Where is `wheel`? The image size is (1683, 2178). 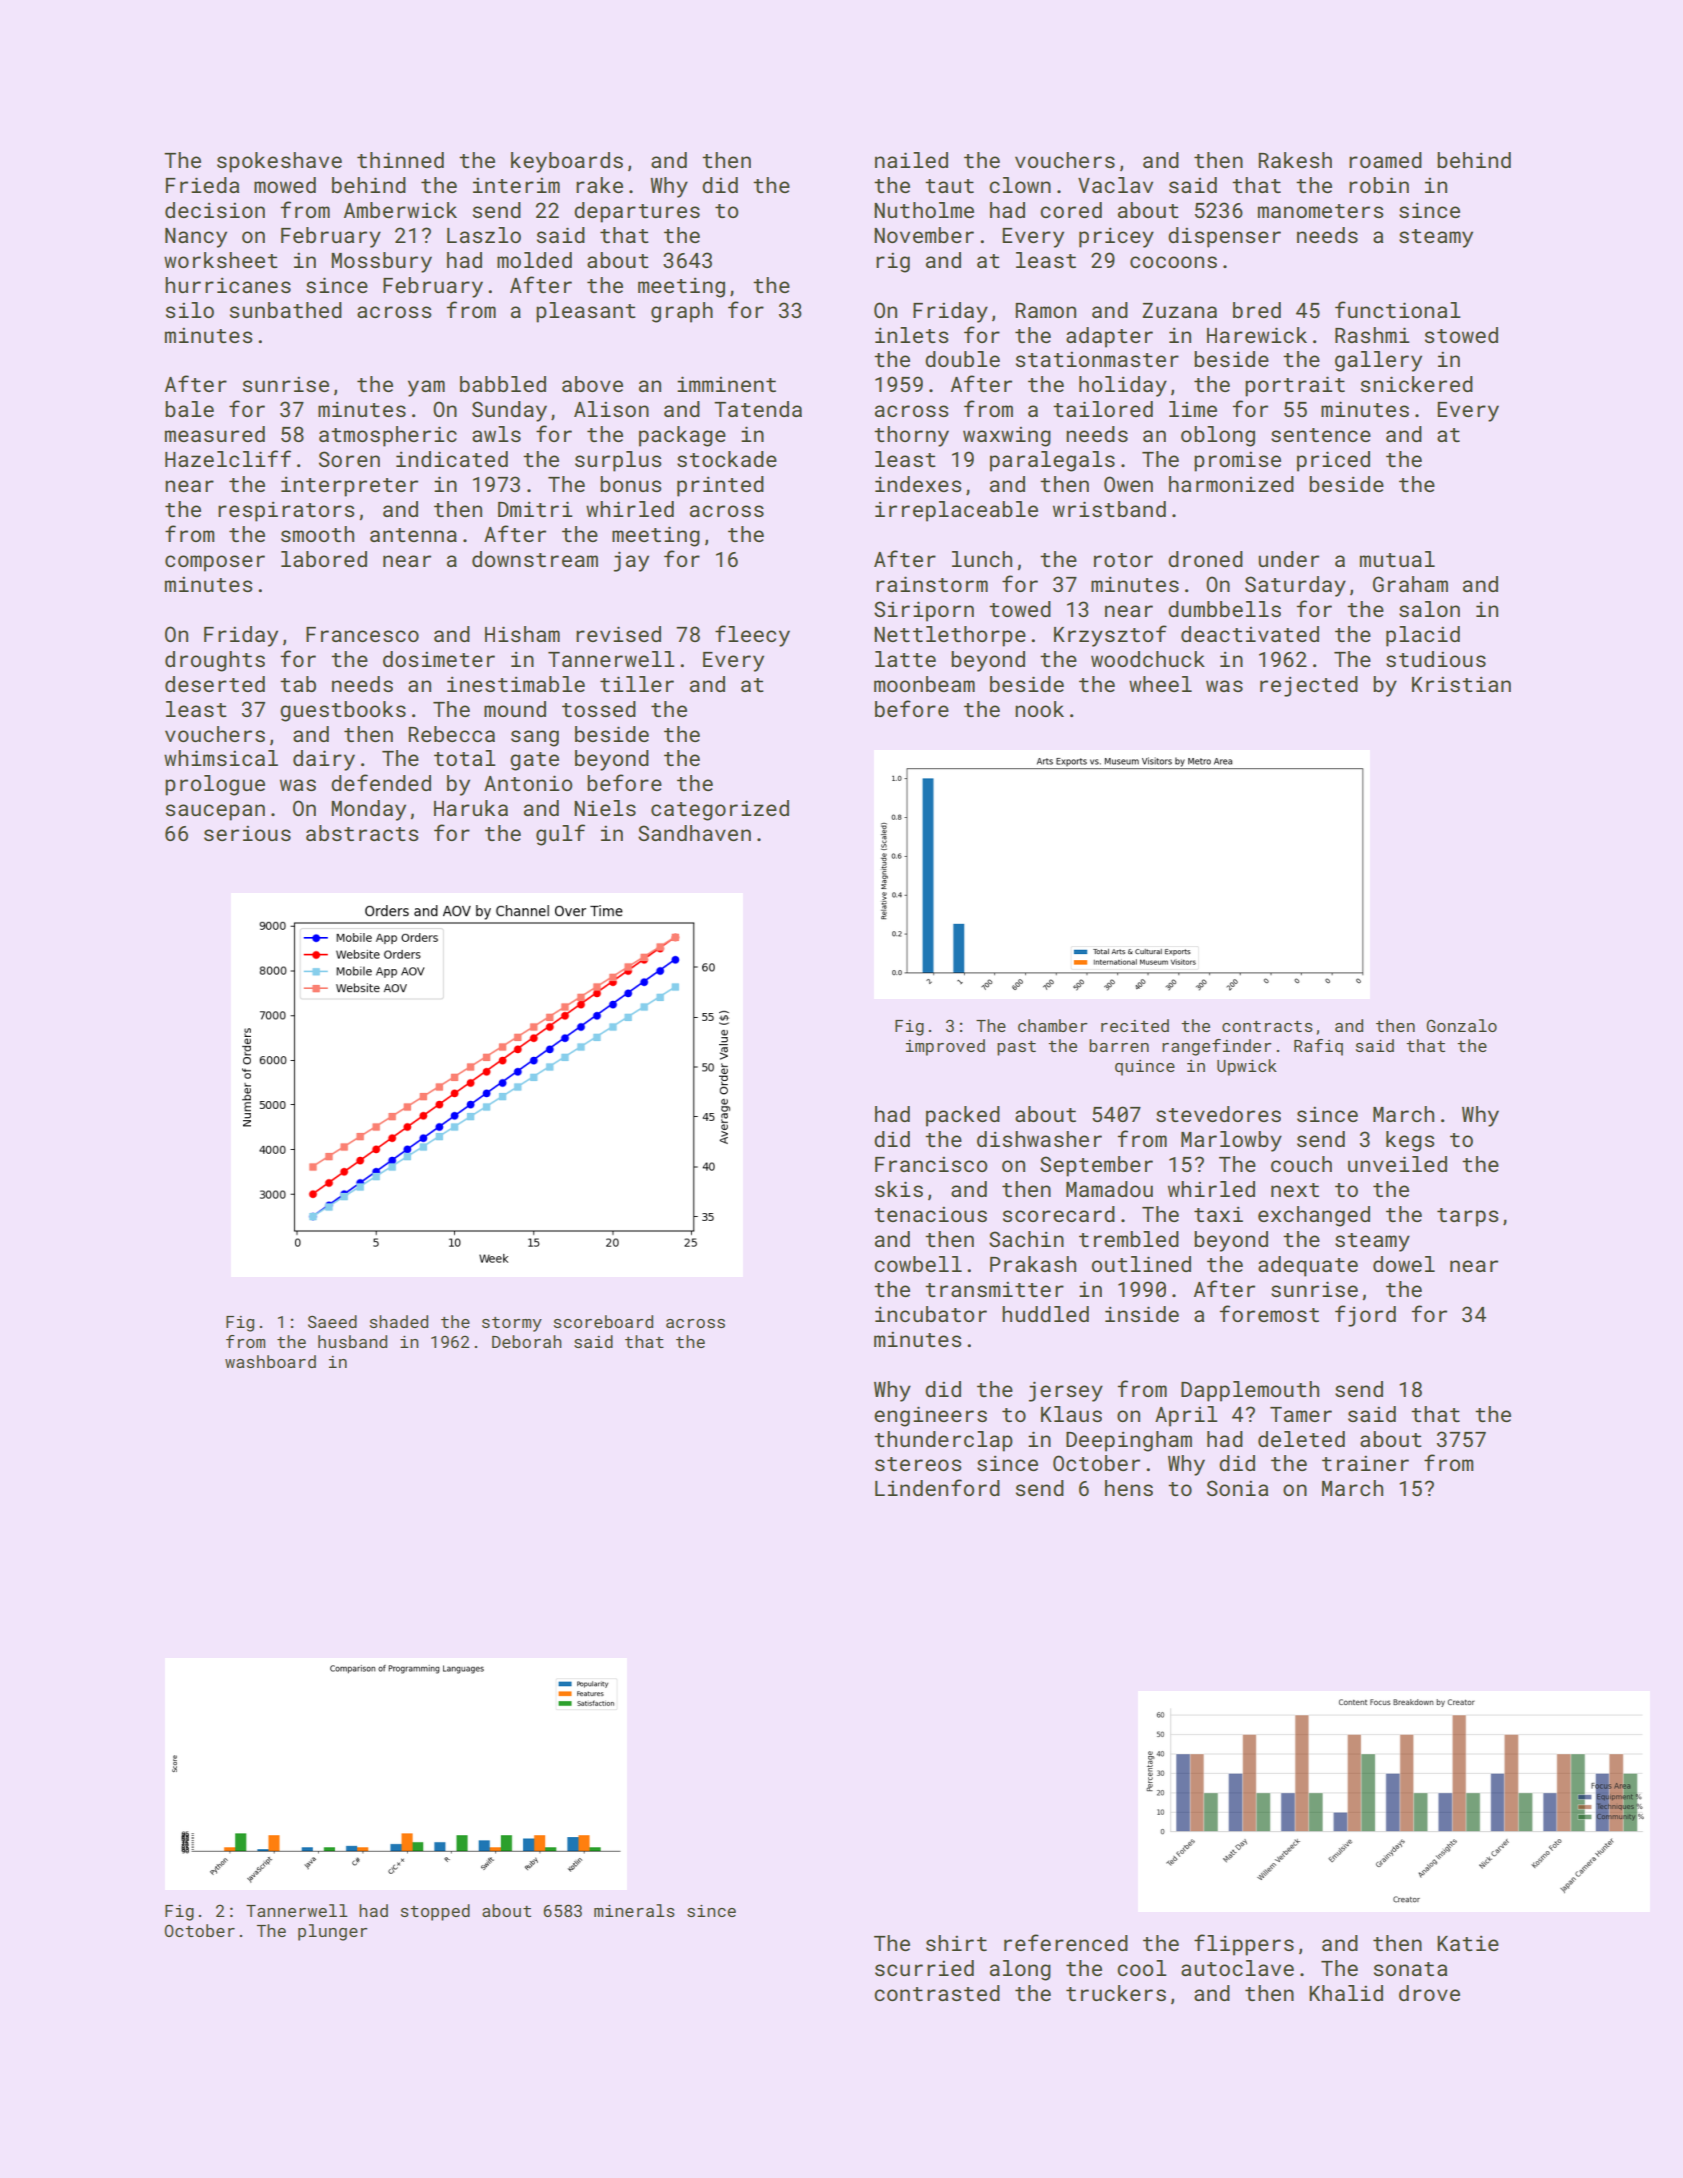
wheel is located at coordinates (1160, 684).
